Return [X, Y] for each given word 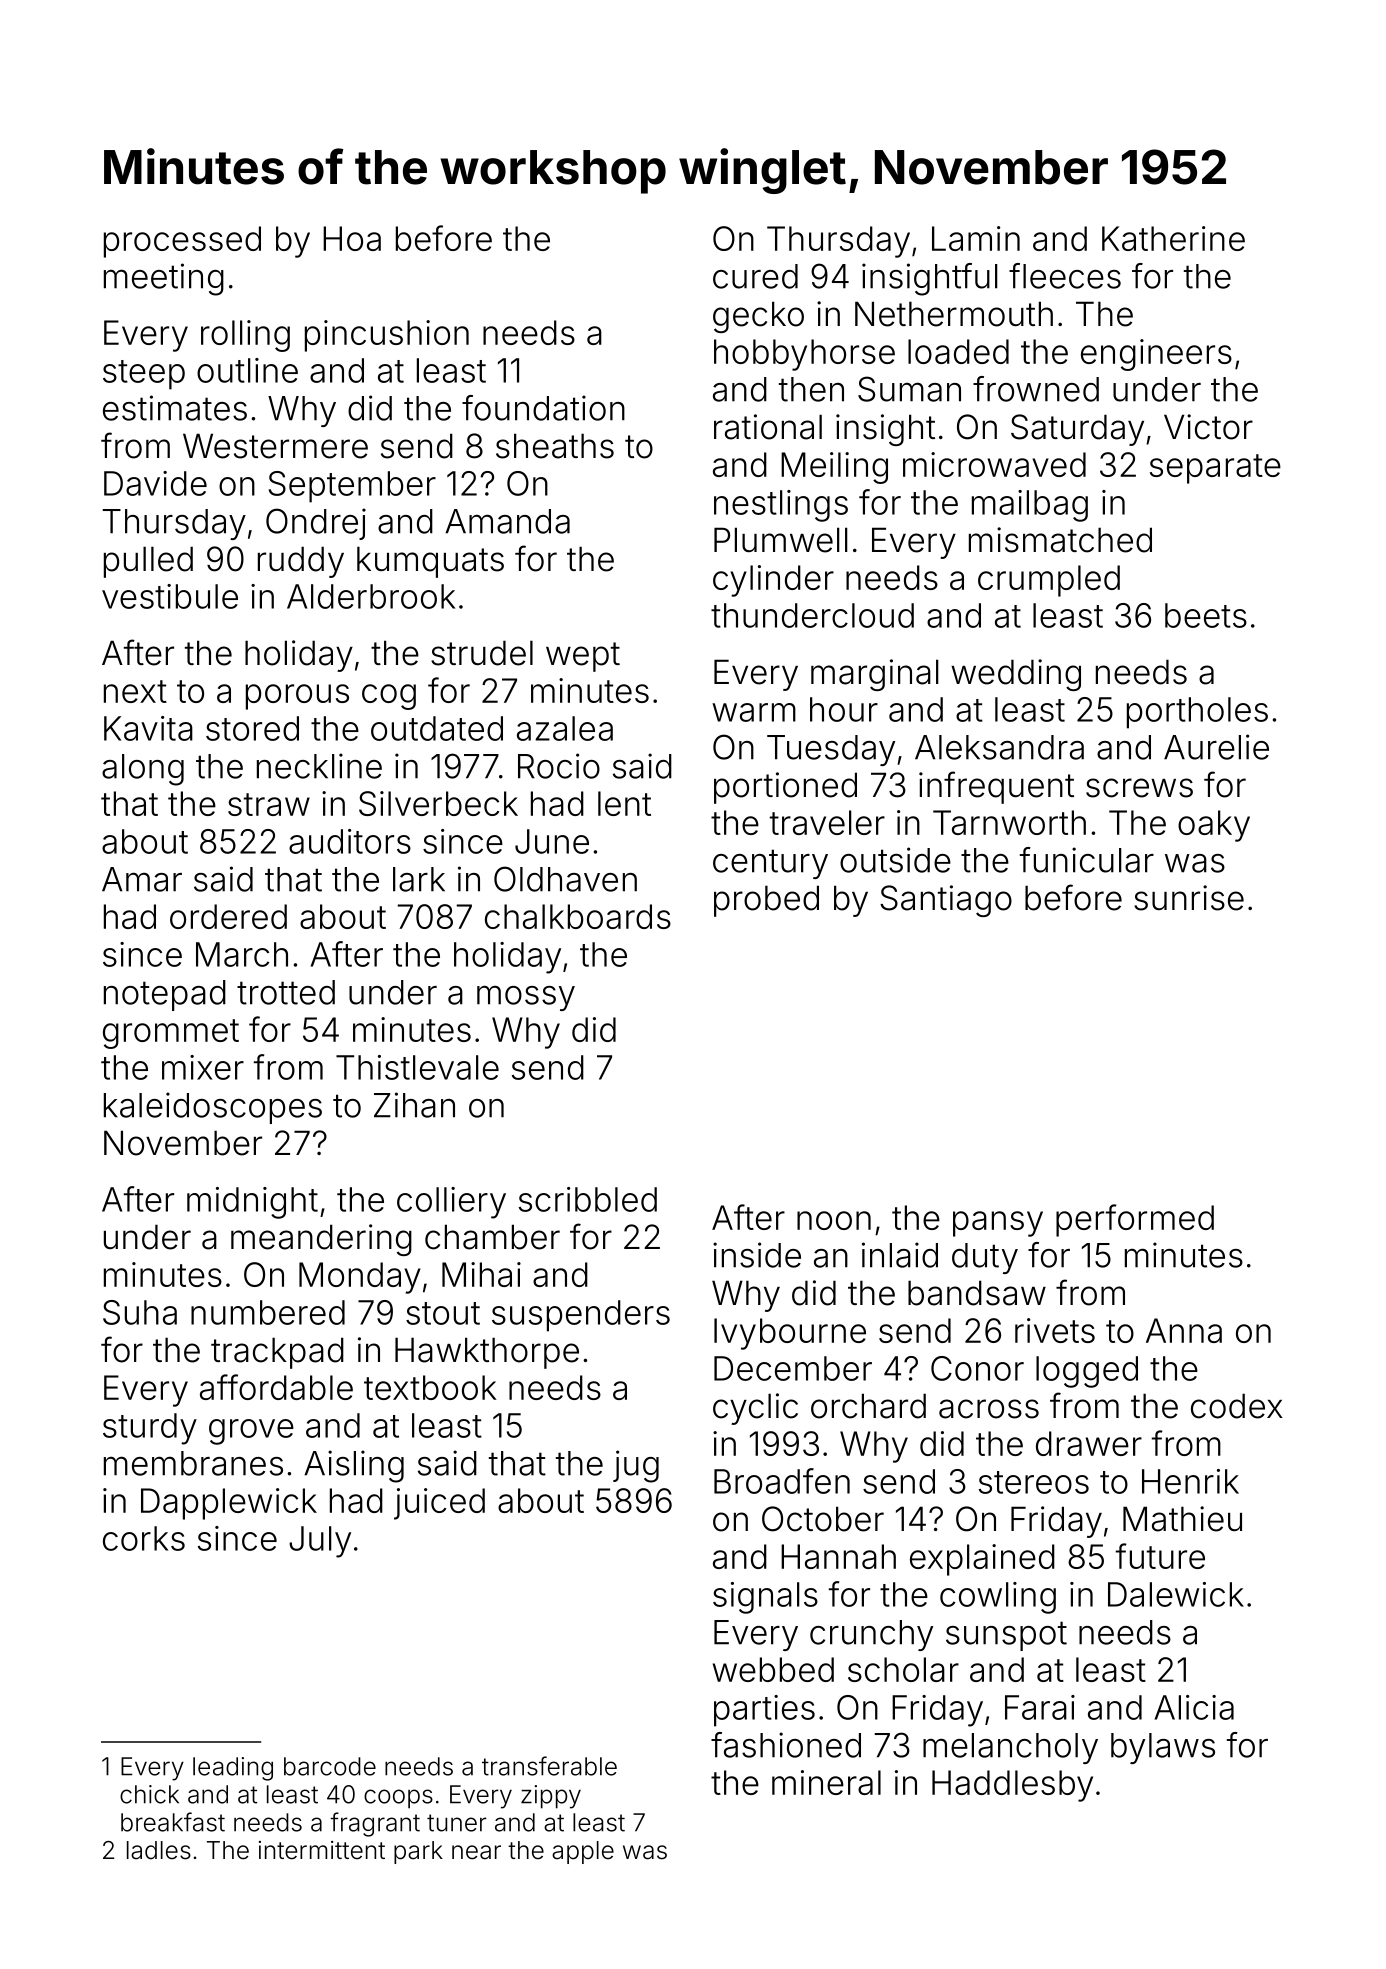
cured [755, 276]
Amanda [507, 521]
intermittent [322, 1850]
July [320, 1542]
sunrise [1189, 898]
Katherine [1173, 238]
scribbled [588, 1199]
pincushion [387, 336]
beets [1206, 615]
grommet [171, 1034]
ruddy [301, 562]
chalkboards [578, 916]
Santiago [946, 901]
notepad [165, 995]
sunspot [1006, 1636]
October [823, 1519]
